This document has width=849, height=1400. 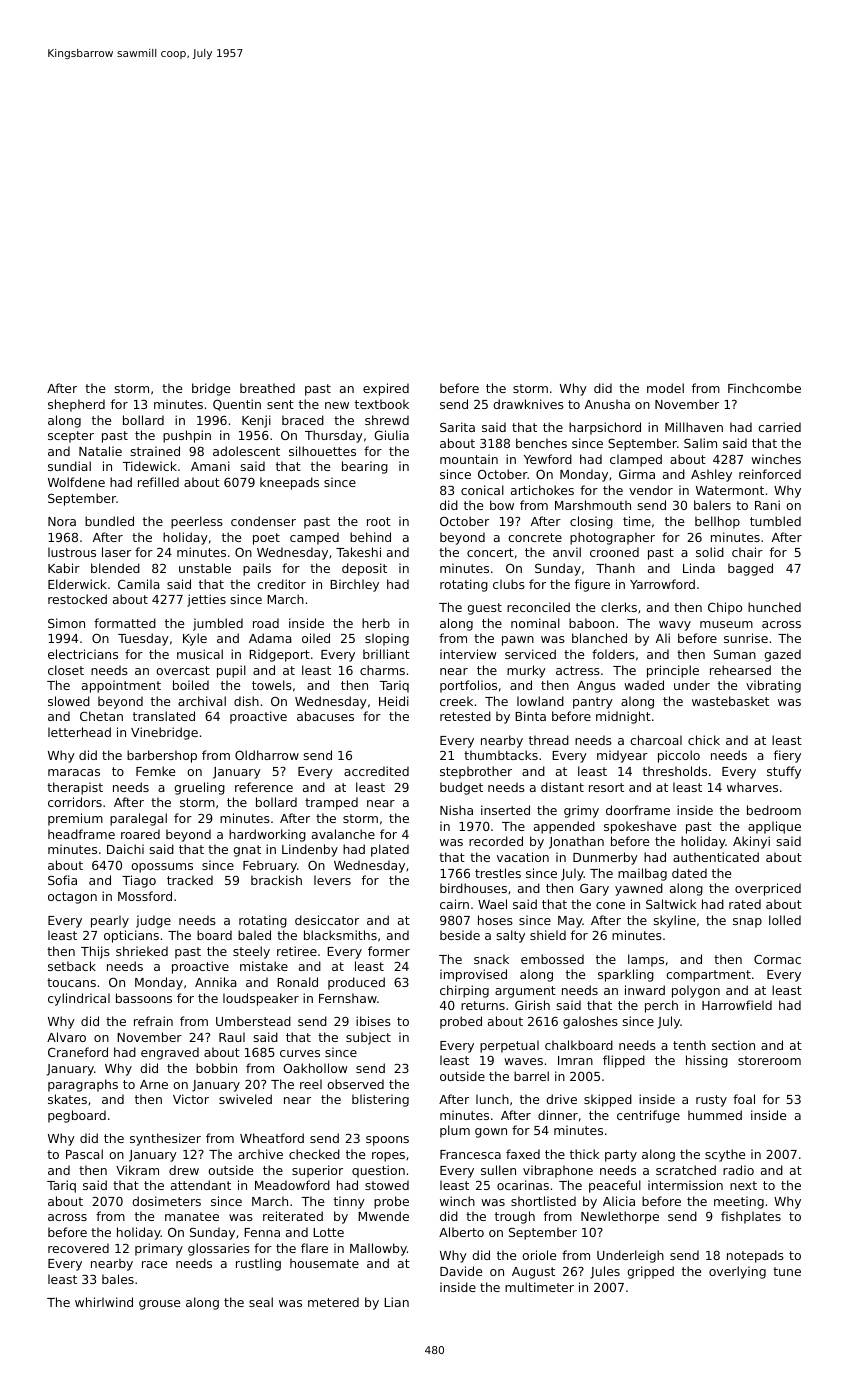 What do you see at coordinates (764, 388) in the document?
I see `Finchcombe` at bounding box center [764, 388].
